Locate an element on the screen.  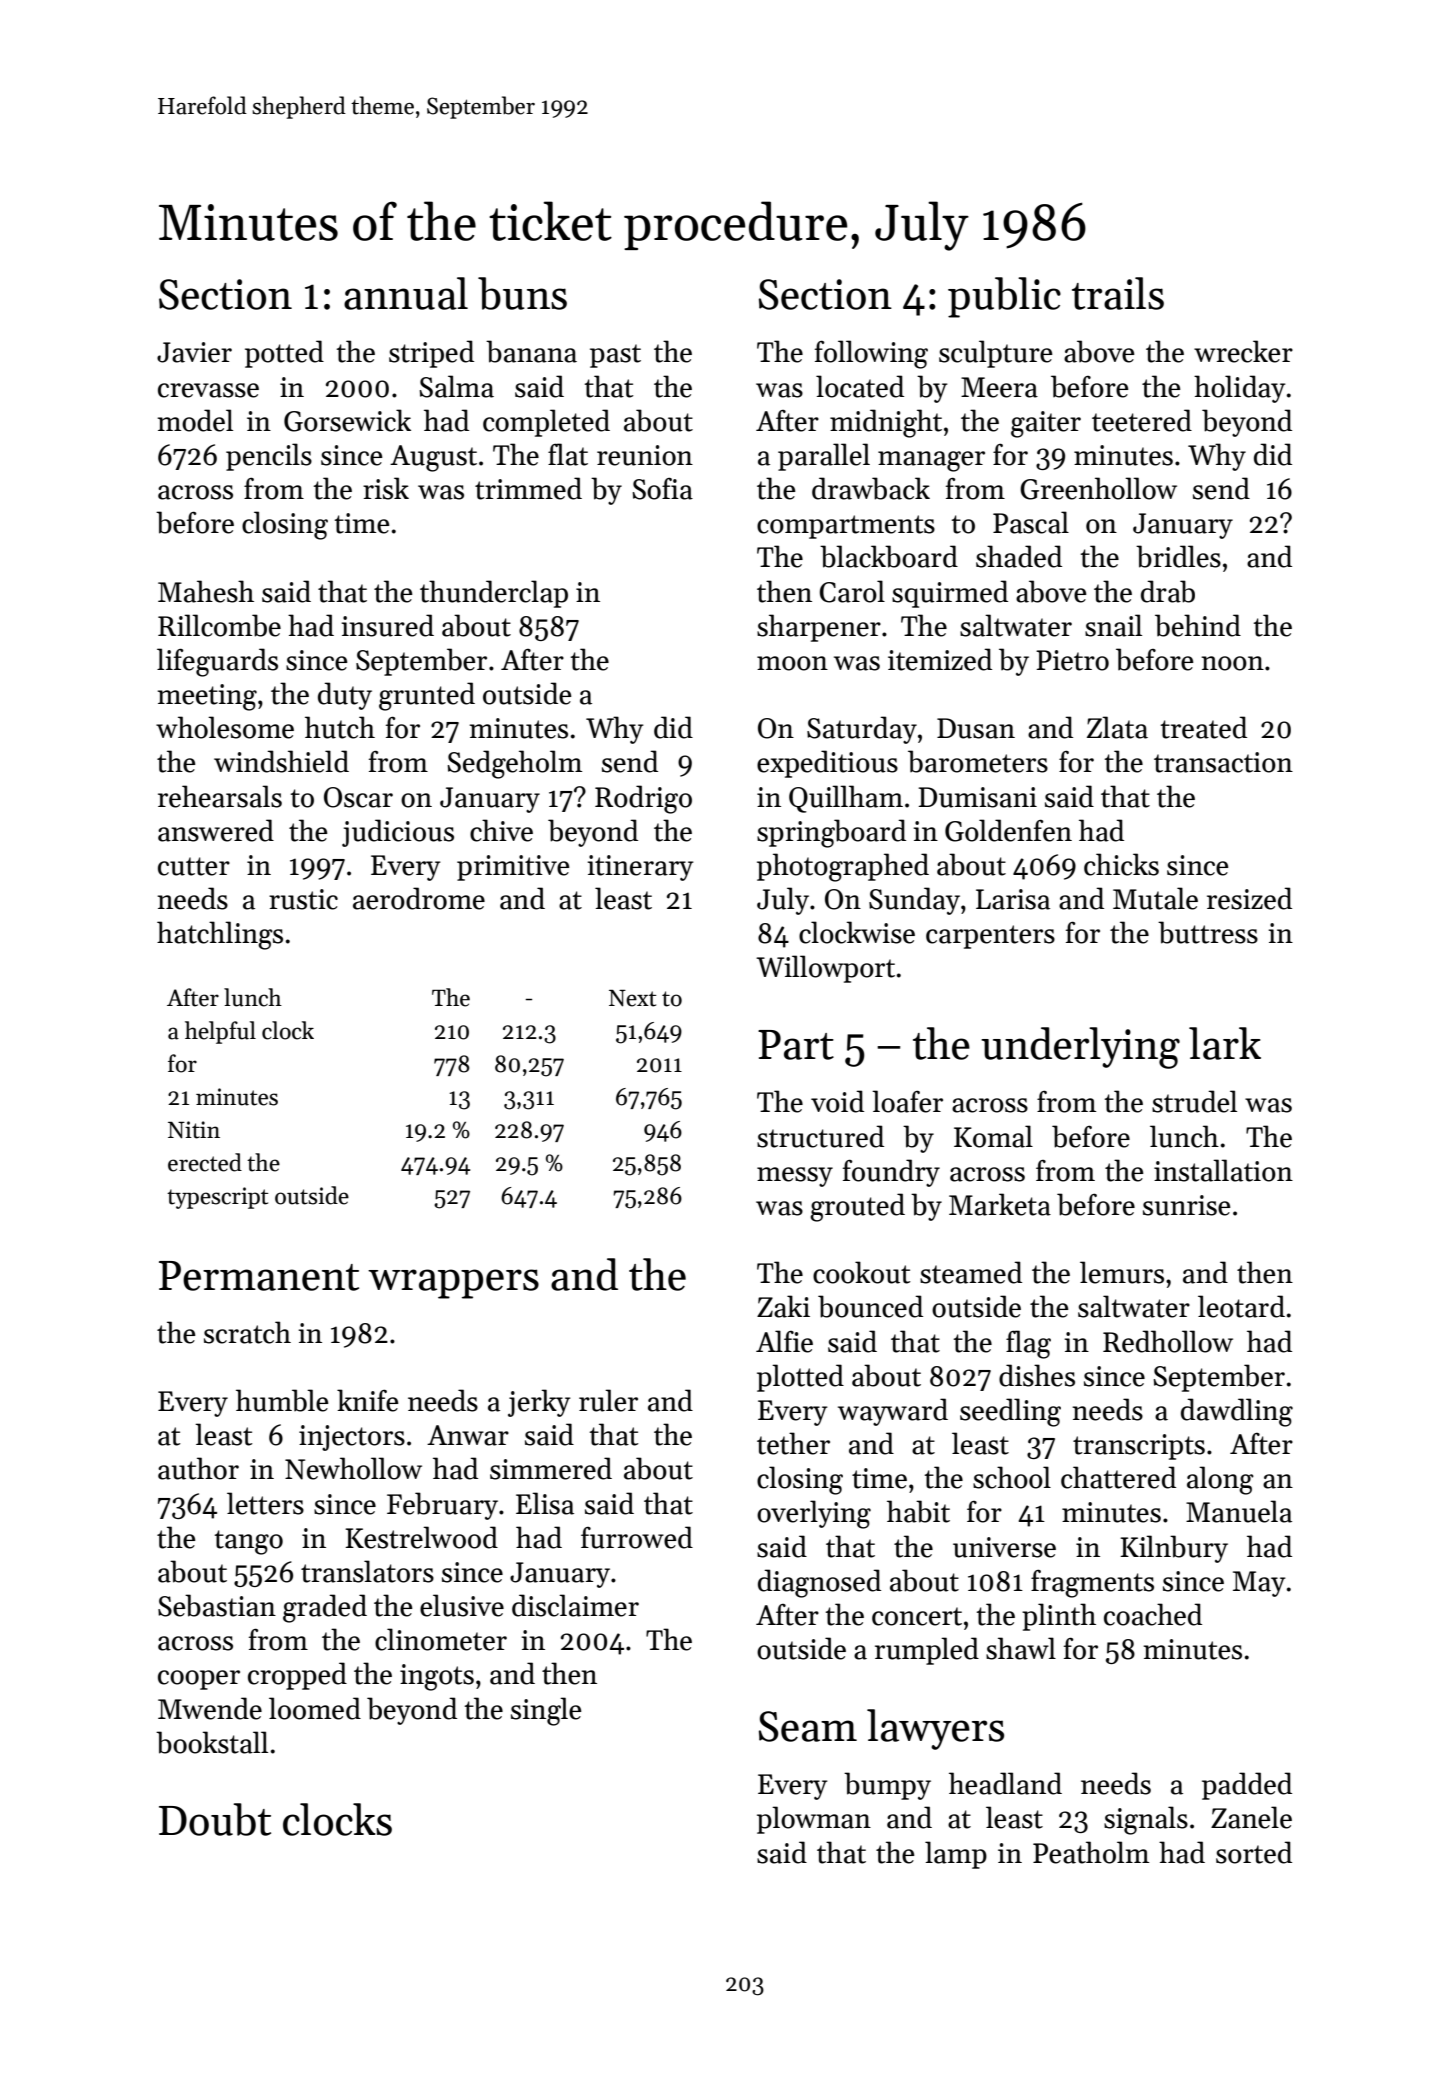
drab is located at coordinates (1168, 591).
